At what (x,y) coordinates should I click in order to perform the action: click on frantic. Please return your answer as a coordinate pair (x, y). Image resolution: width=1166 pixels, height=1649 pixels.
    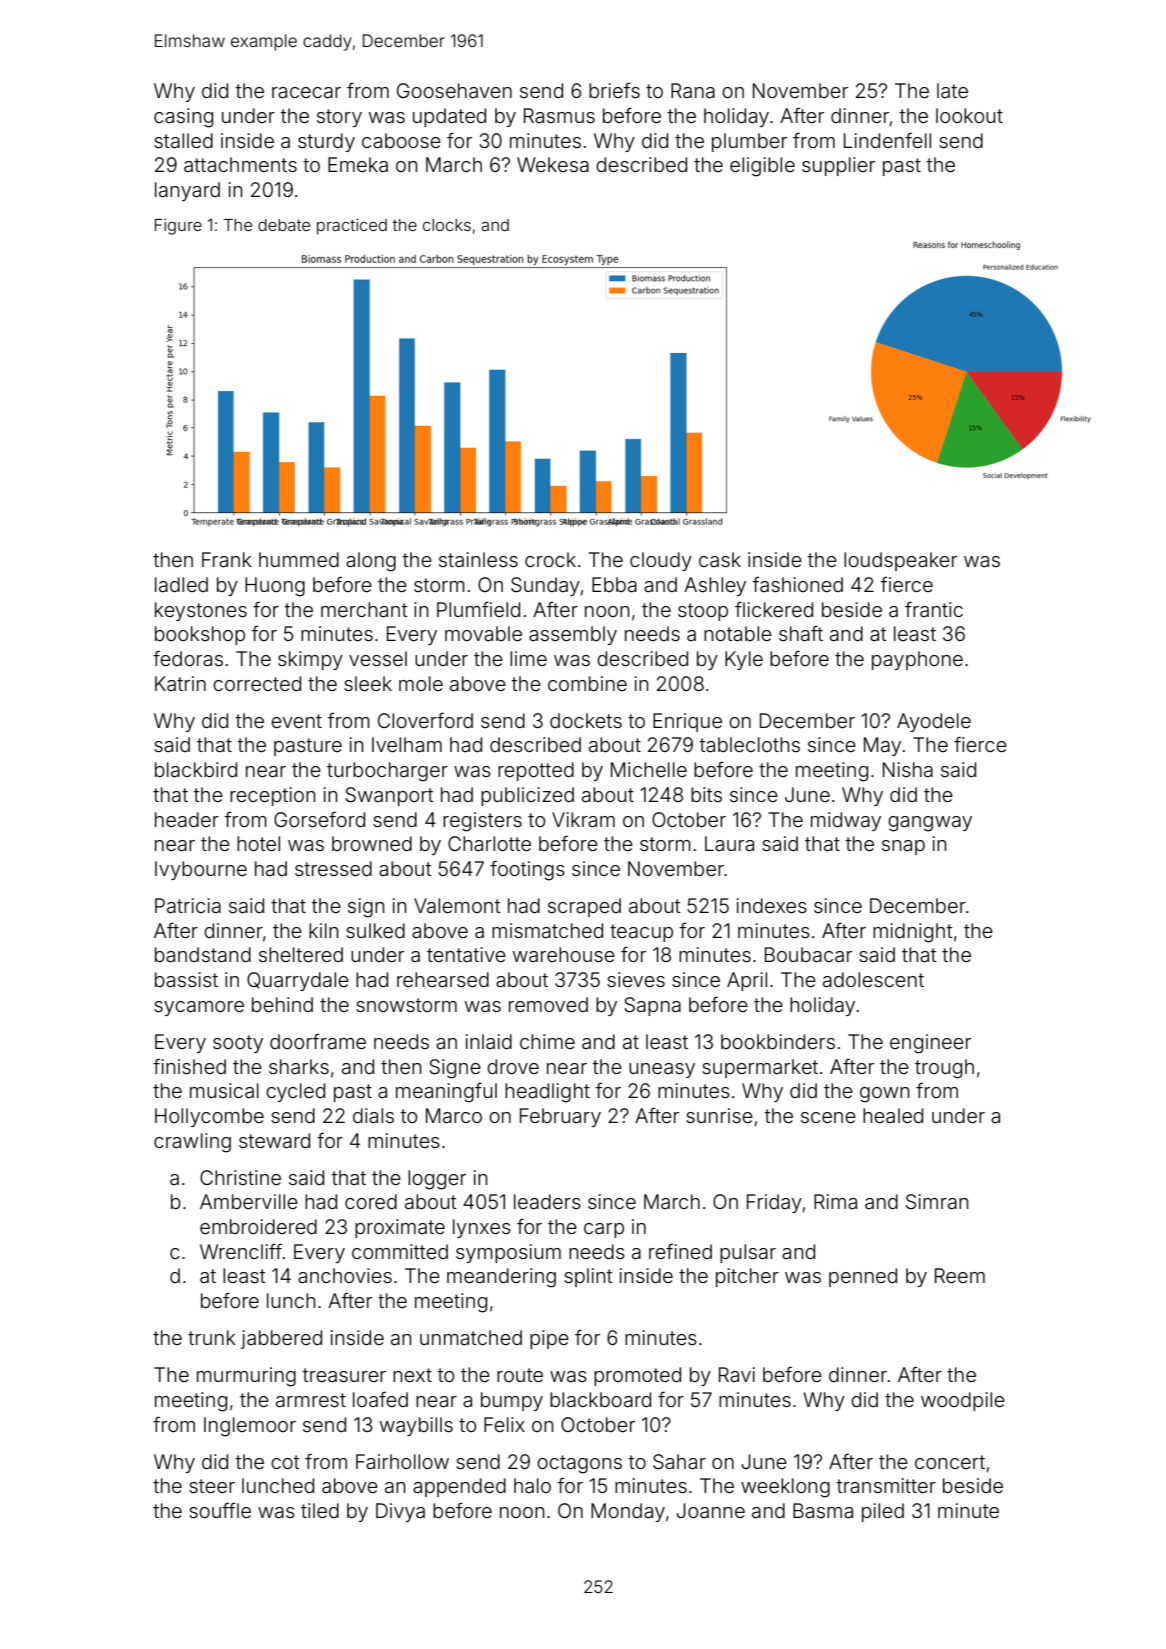
    Looking at the image, I should click on (934, 609).
